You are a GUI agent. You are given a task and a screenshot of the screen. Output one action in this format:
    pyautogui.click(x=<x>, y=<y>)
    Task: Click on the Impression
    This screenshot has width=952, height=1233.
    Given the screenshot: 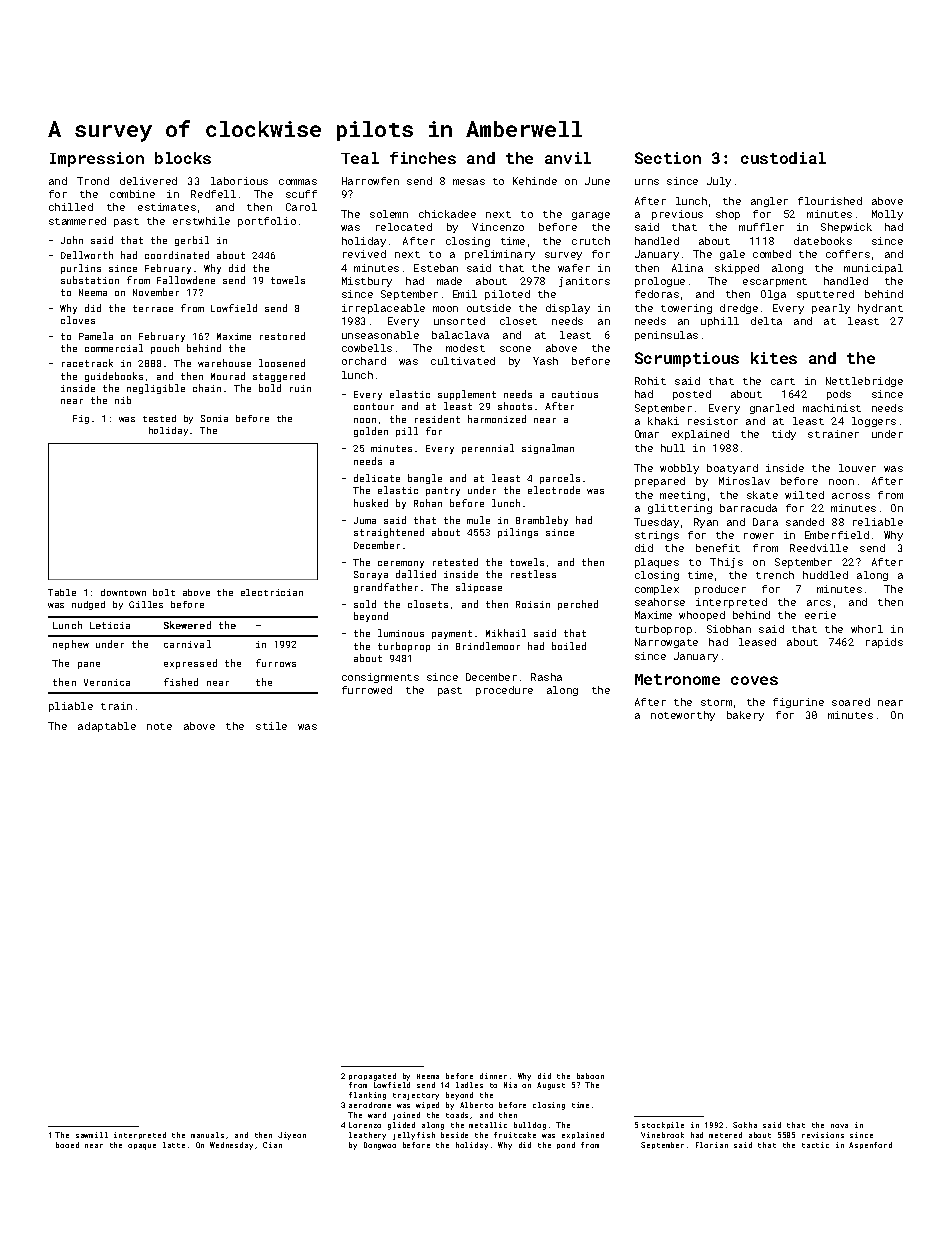 What is the action you would take?
    pyautogui.click(x=97, y=159)
